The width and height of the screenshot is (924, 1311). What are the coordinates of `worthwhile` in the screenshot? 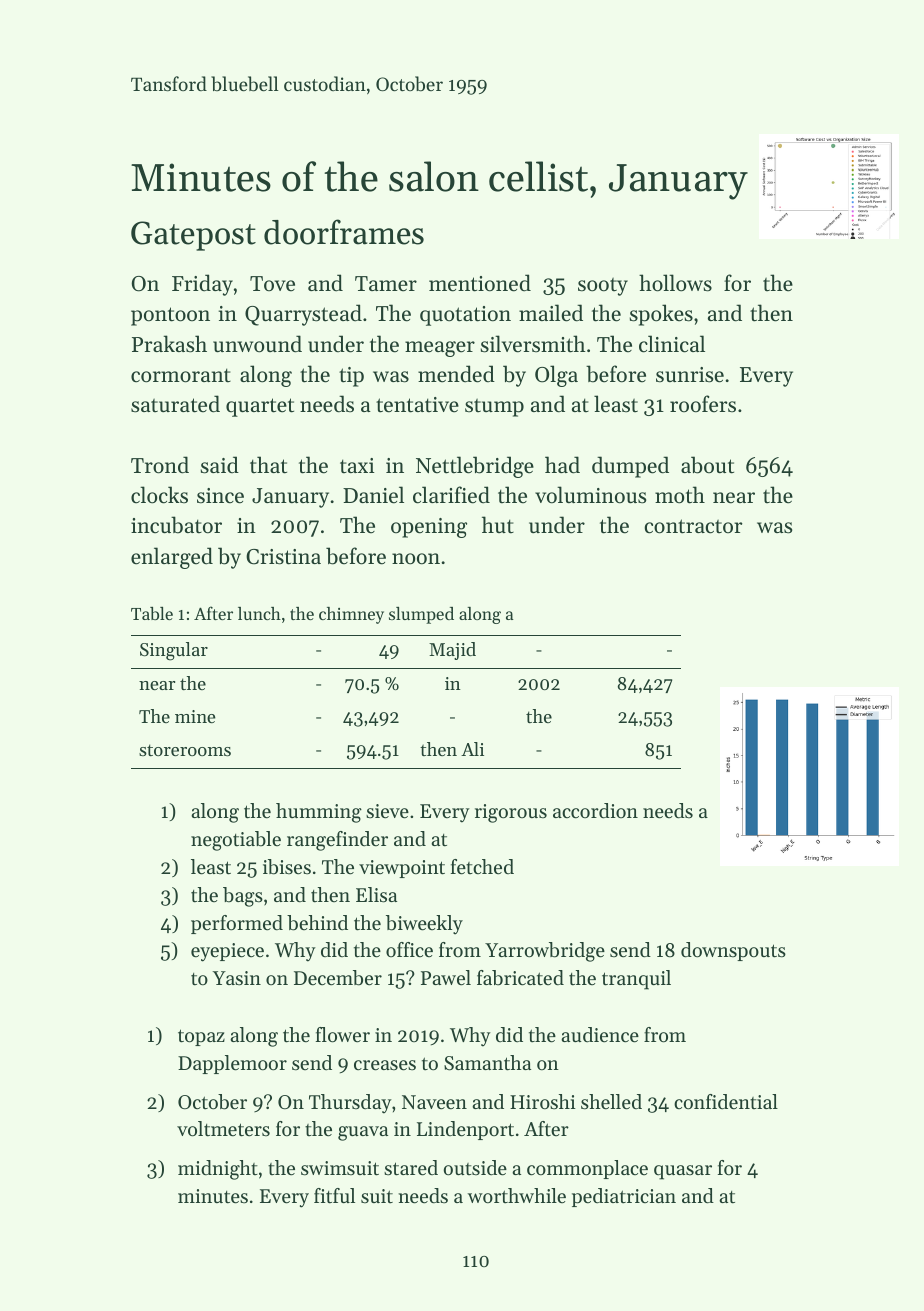 It's located at (517, 1196).
